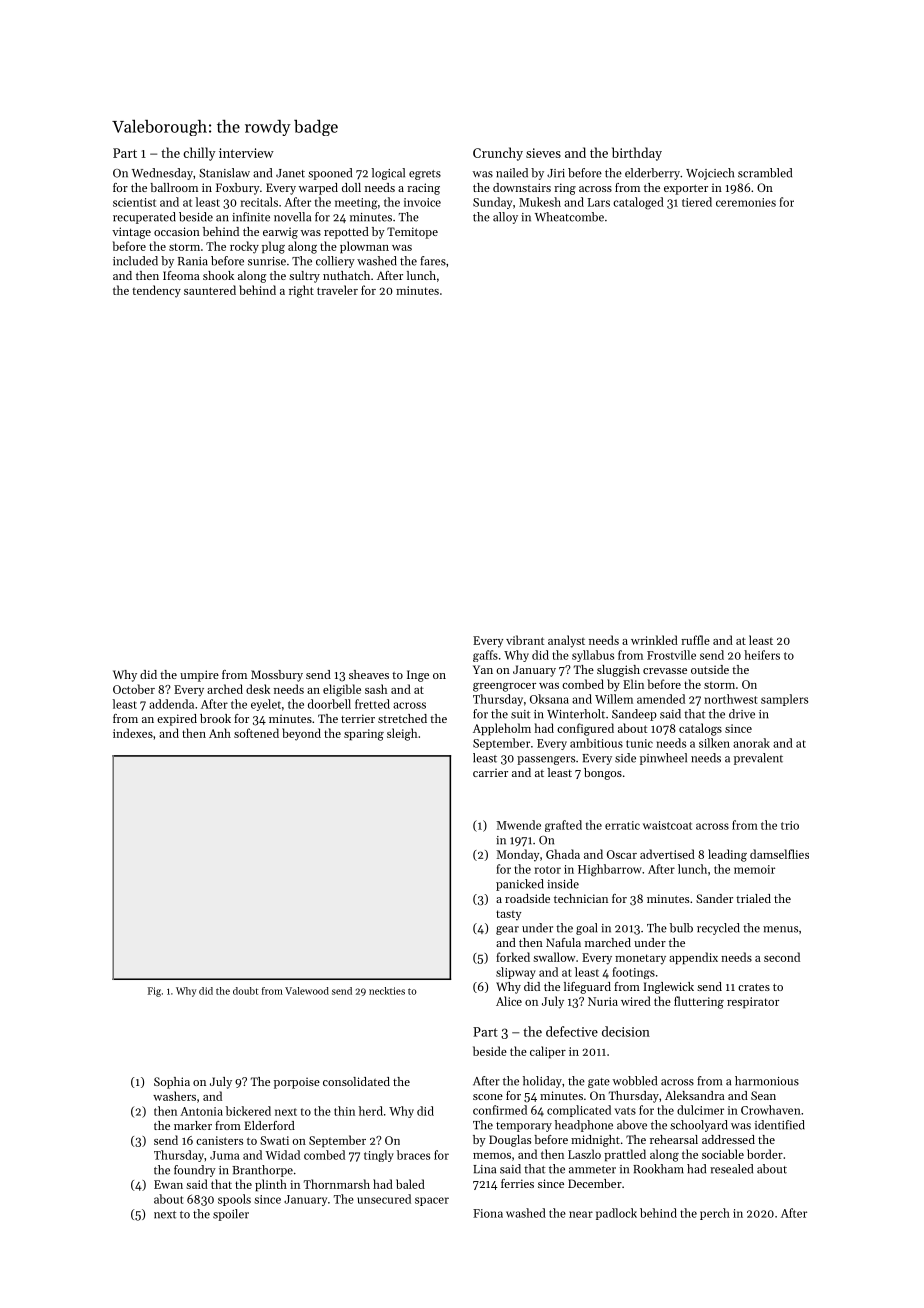 Image resolution: width=924 pixels, height=1308 pixels. What do you see at coordinates (215, 718) in the page?
I see `brook` at bounding box center [215, 718].
